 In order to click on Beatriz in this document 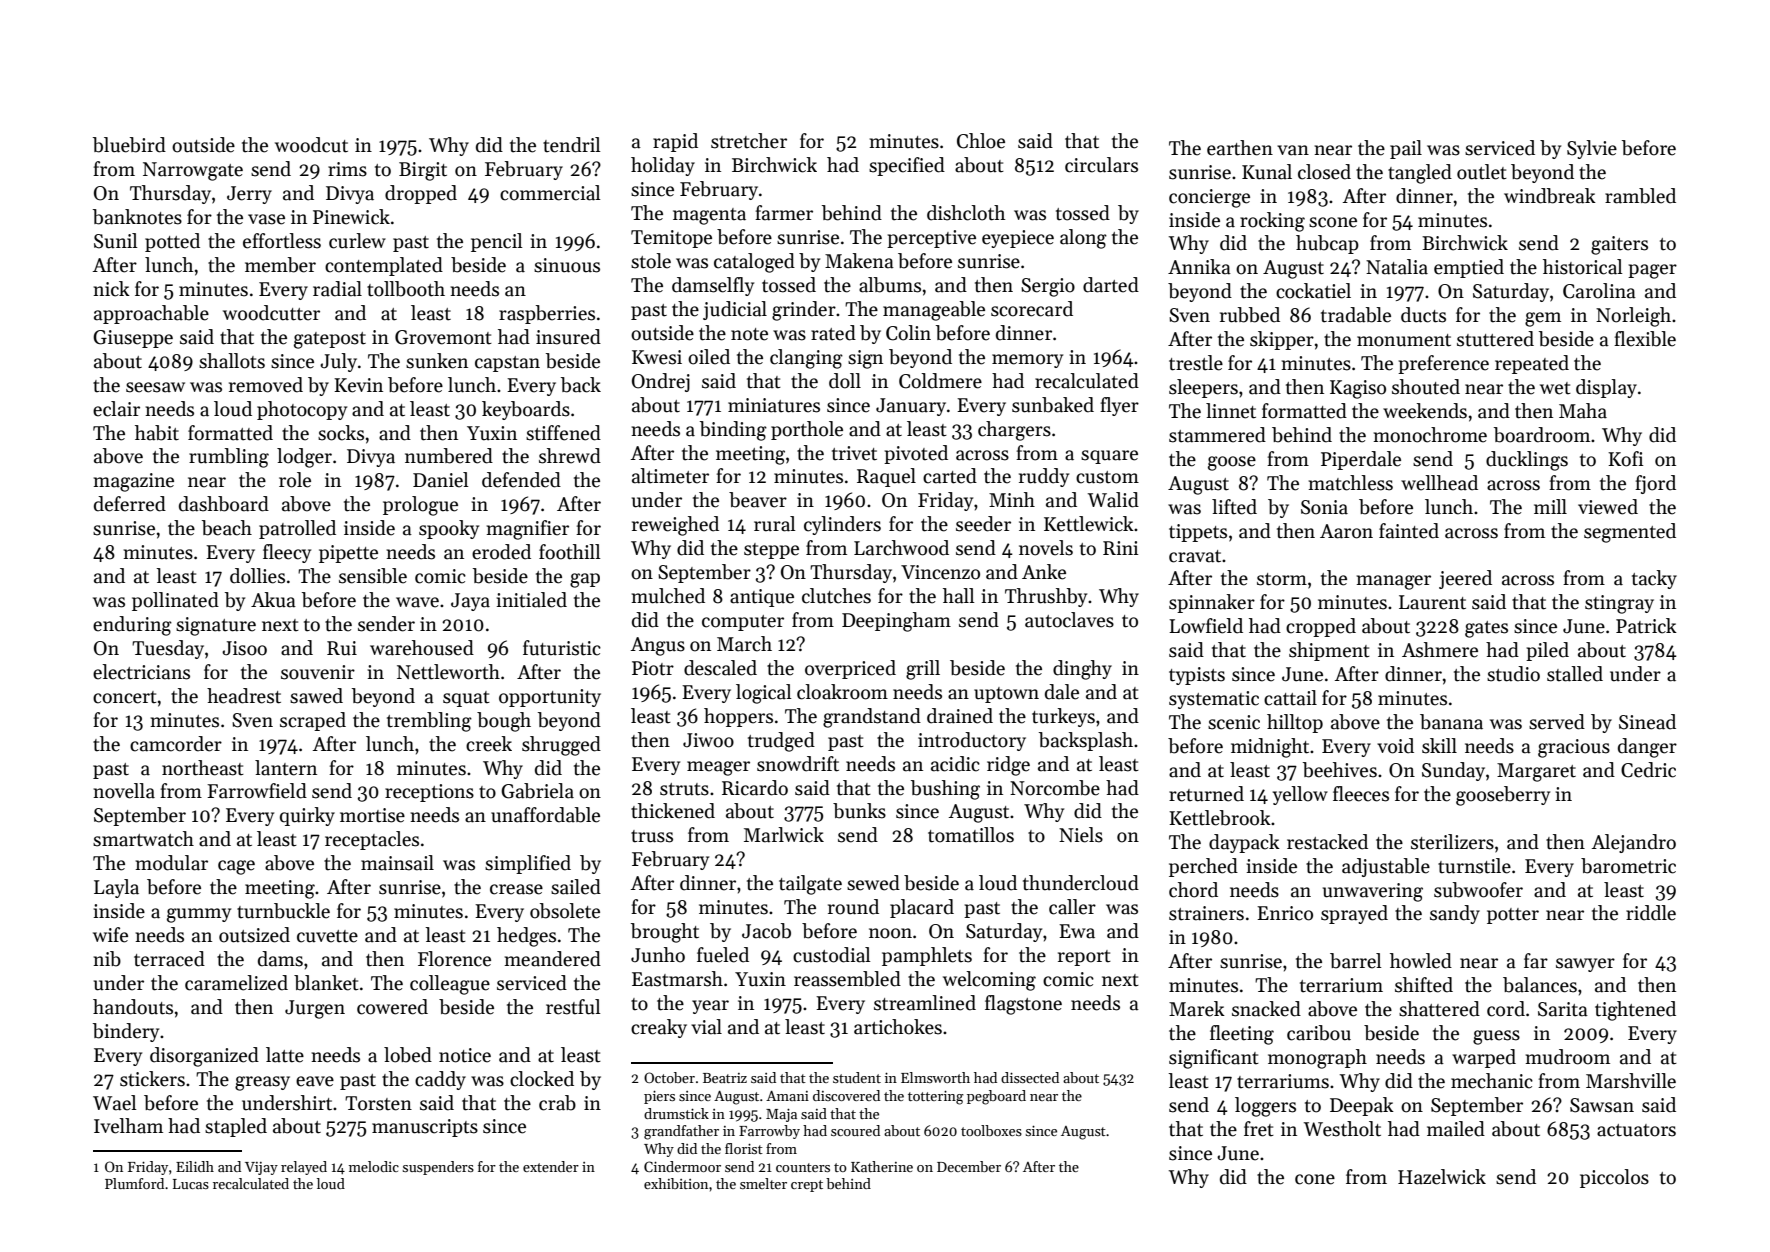, I will do `click(725, 1078)`.
